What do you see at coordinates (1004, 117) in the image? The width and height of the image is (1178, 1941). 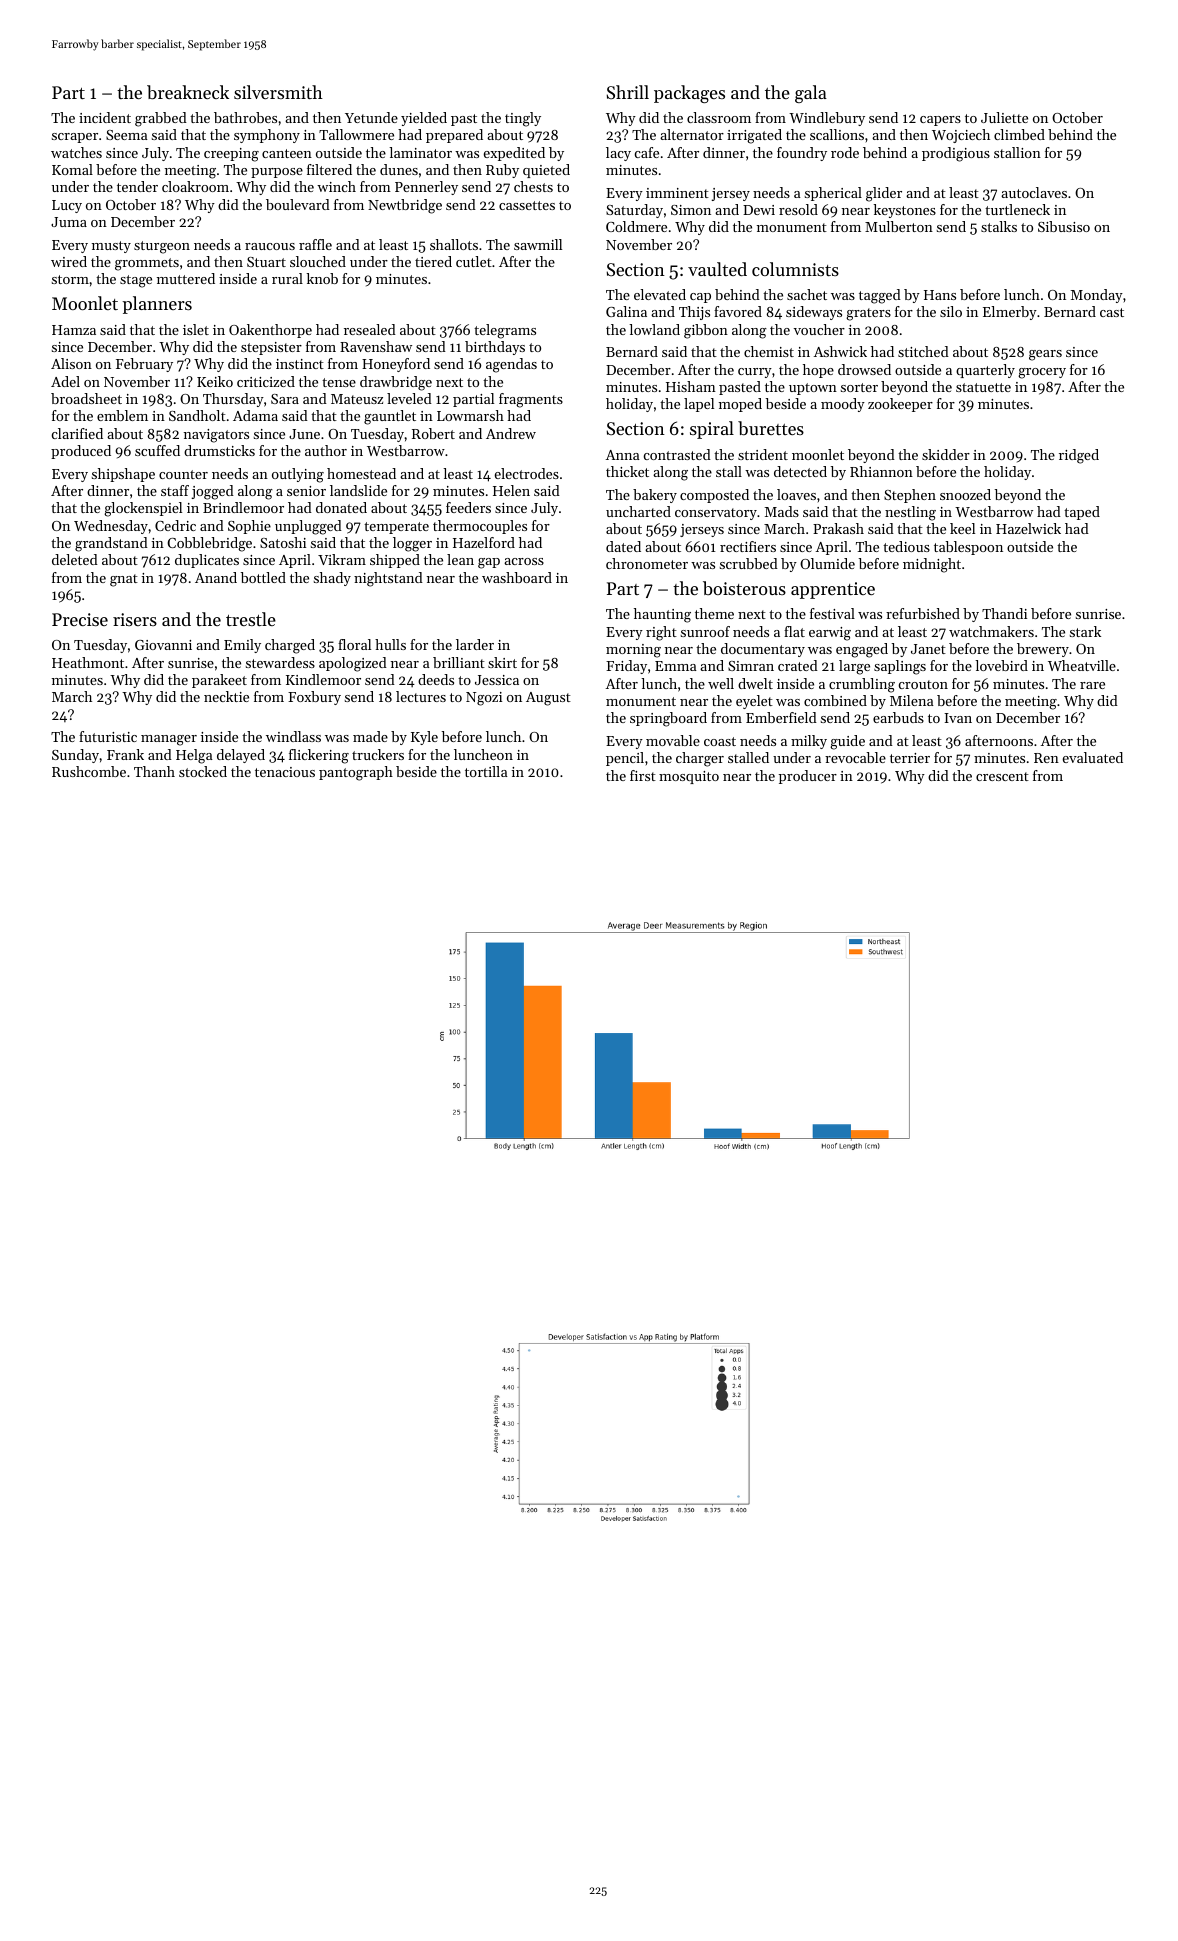 I see `Juliette` at bounding box center [1004, 117].
